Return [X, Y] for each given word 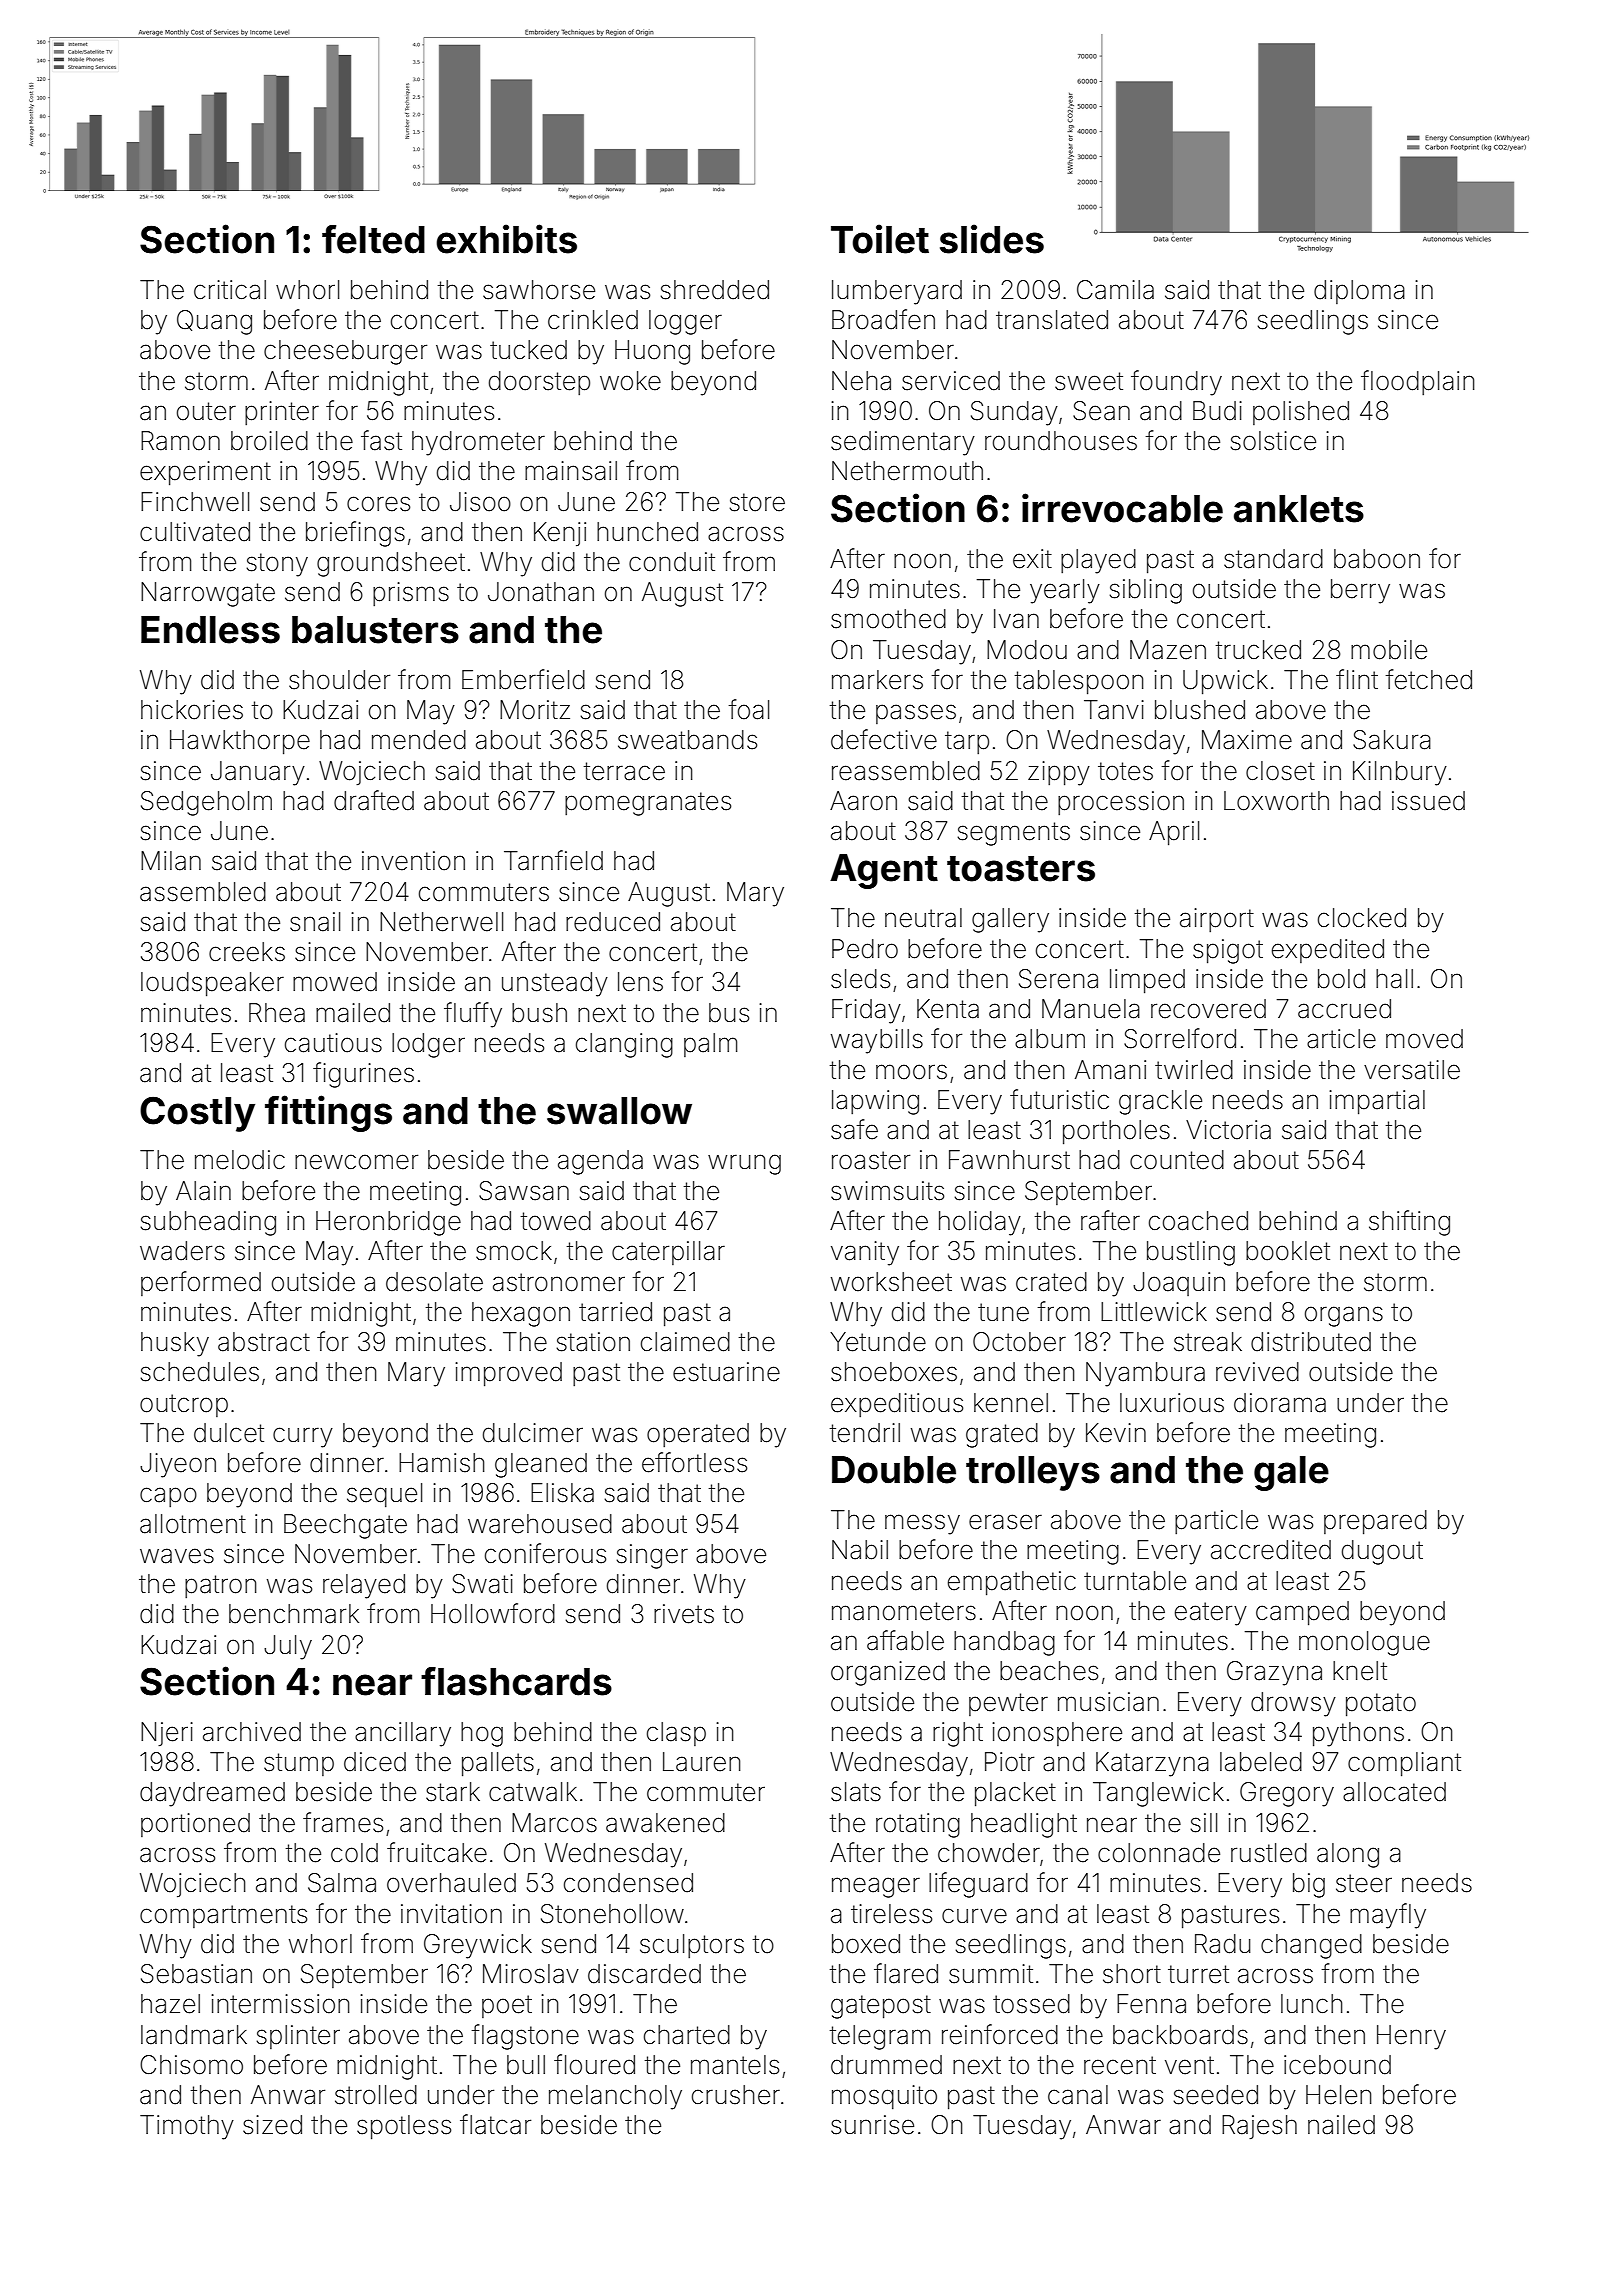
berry [1360, 591]
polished [1301, 413]
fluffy [473, 1015]
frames [343, 1822]
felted [373, 239]
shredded [715, 290]
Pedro [865, 949]
